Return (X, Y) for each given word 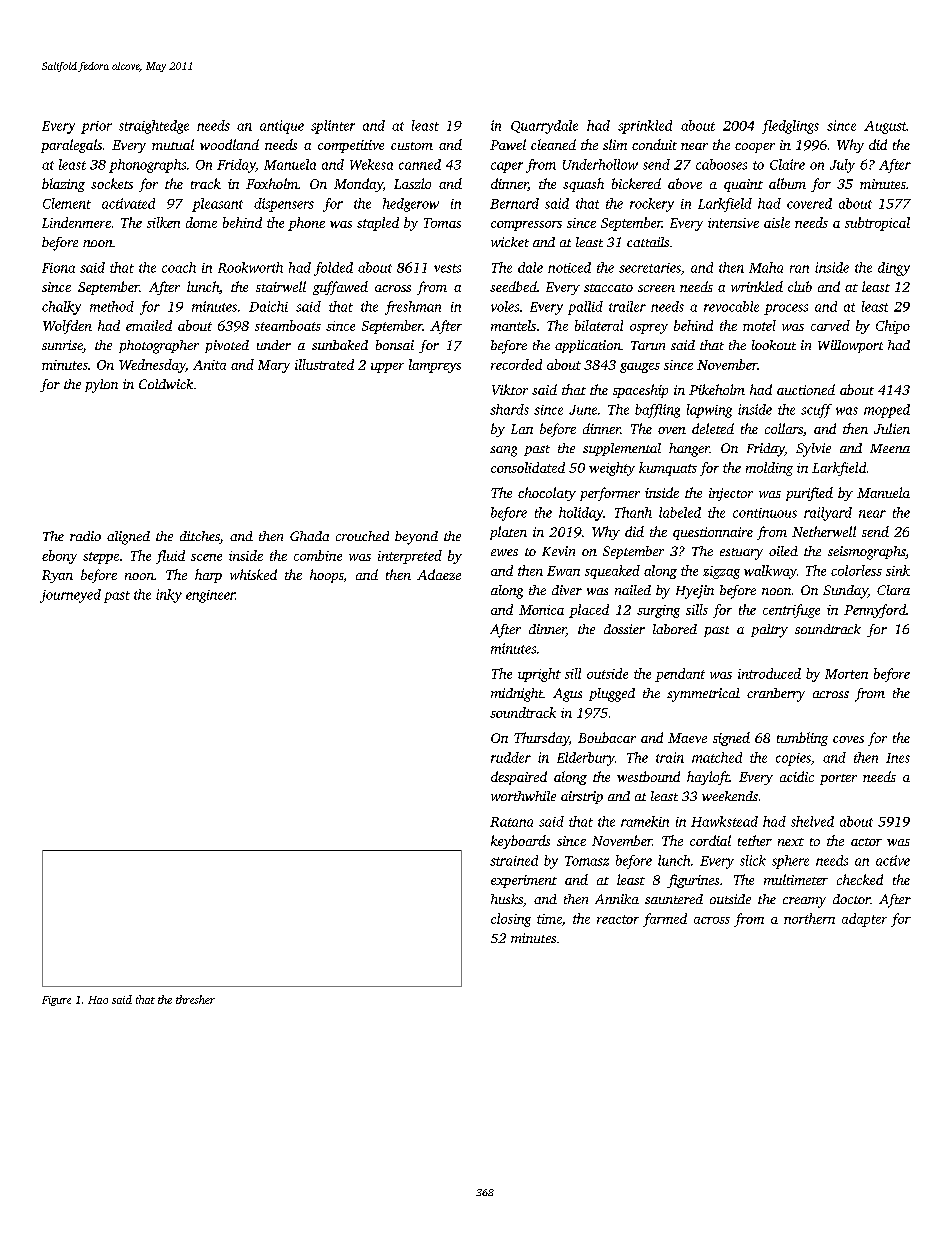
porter (838, 779)
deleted (713, 428)
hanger (689, 450)
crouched (362, 536)
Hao (98, 1000)
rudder (511, 757)
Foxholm (272, 183)
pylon (101, 386)
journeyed (70, 596)
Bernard (514, 203)
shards (509, 409)
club (800, 286)
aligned (128, 538)
